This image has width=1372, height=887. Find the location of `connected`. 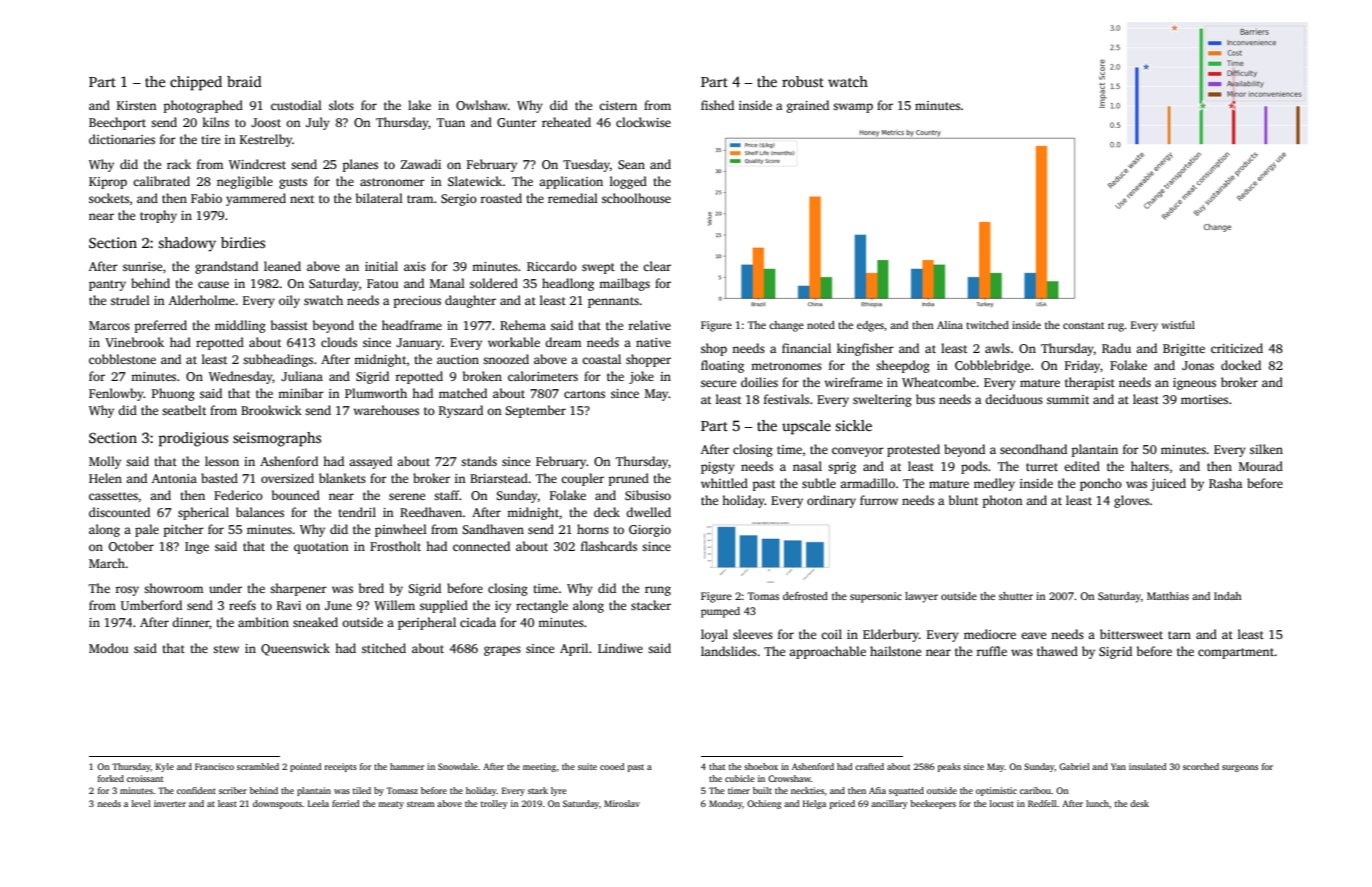

connected is located at coordinates (481, 546).
